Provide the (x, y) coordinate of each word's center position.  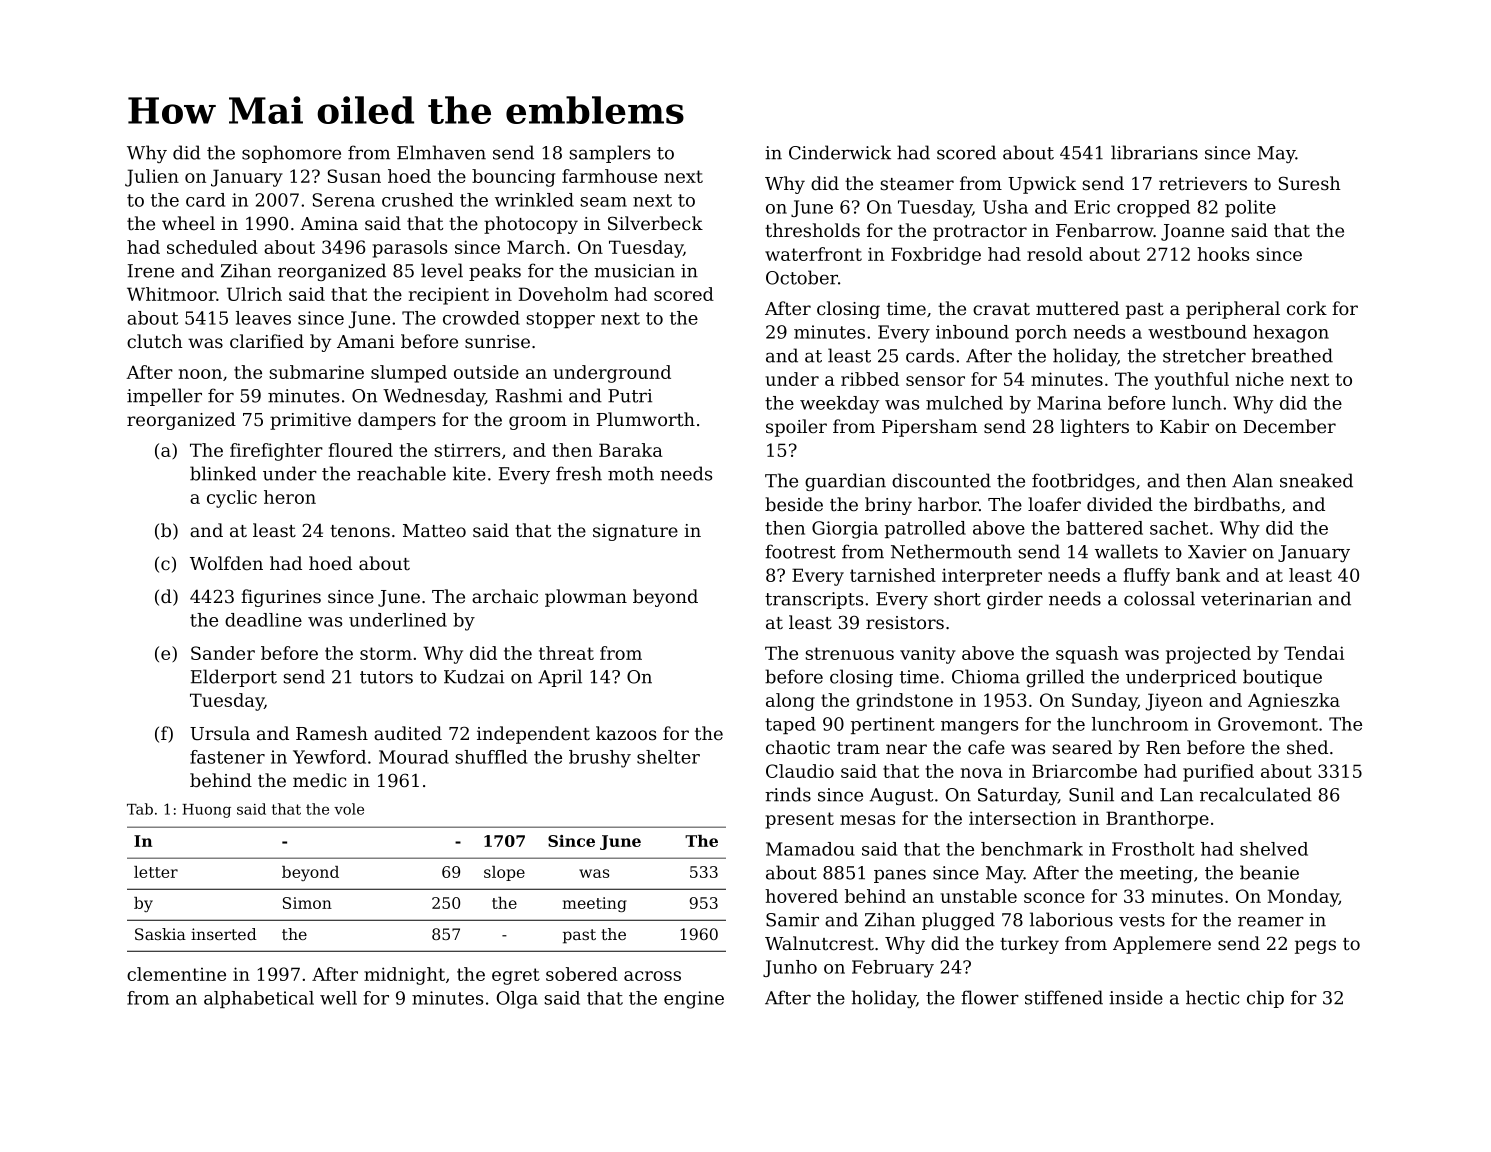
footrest (800, 551)
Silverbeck (655, 223)
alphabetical (259, 999)
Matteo (434, 530)
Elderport (234, 678)
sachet (1179, 528)
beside (794, 504)
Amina (329, 223)
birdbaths (1237, 504)
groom (538, 423)
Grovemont (1268, 724)
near (906, 749)
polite (1250, 208)
